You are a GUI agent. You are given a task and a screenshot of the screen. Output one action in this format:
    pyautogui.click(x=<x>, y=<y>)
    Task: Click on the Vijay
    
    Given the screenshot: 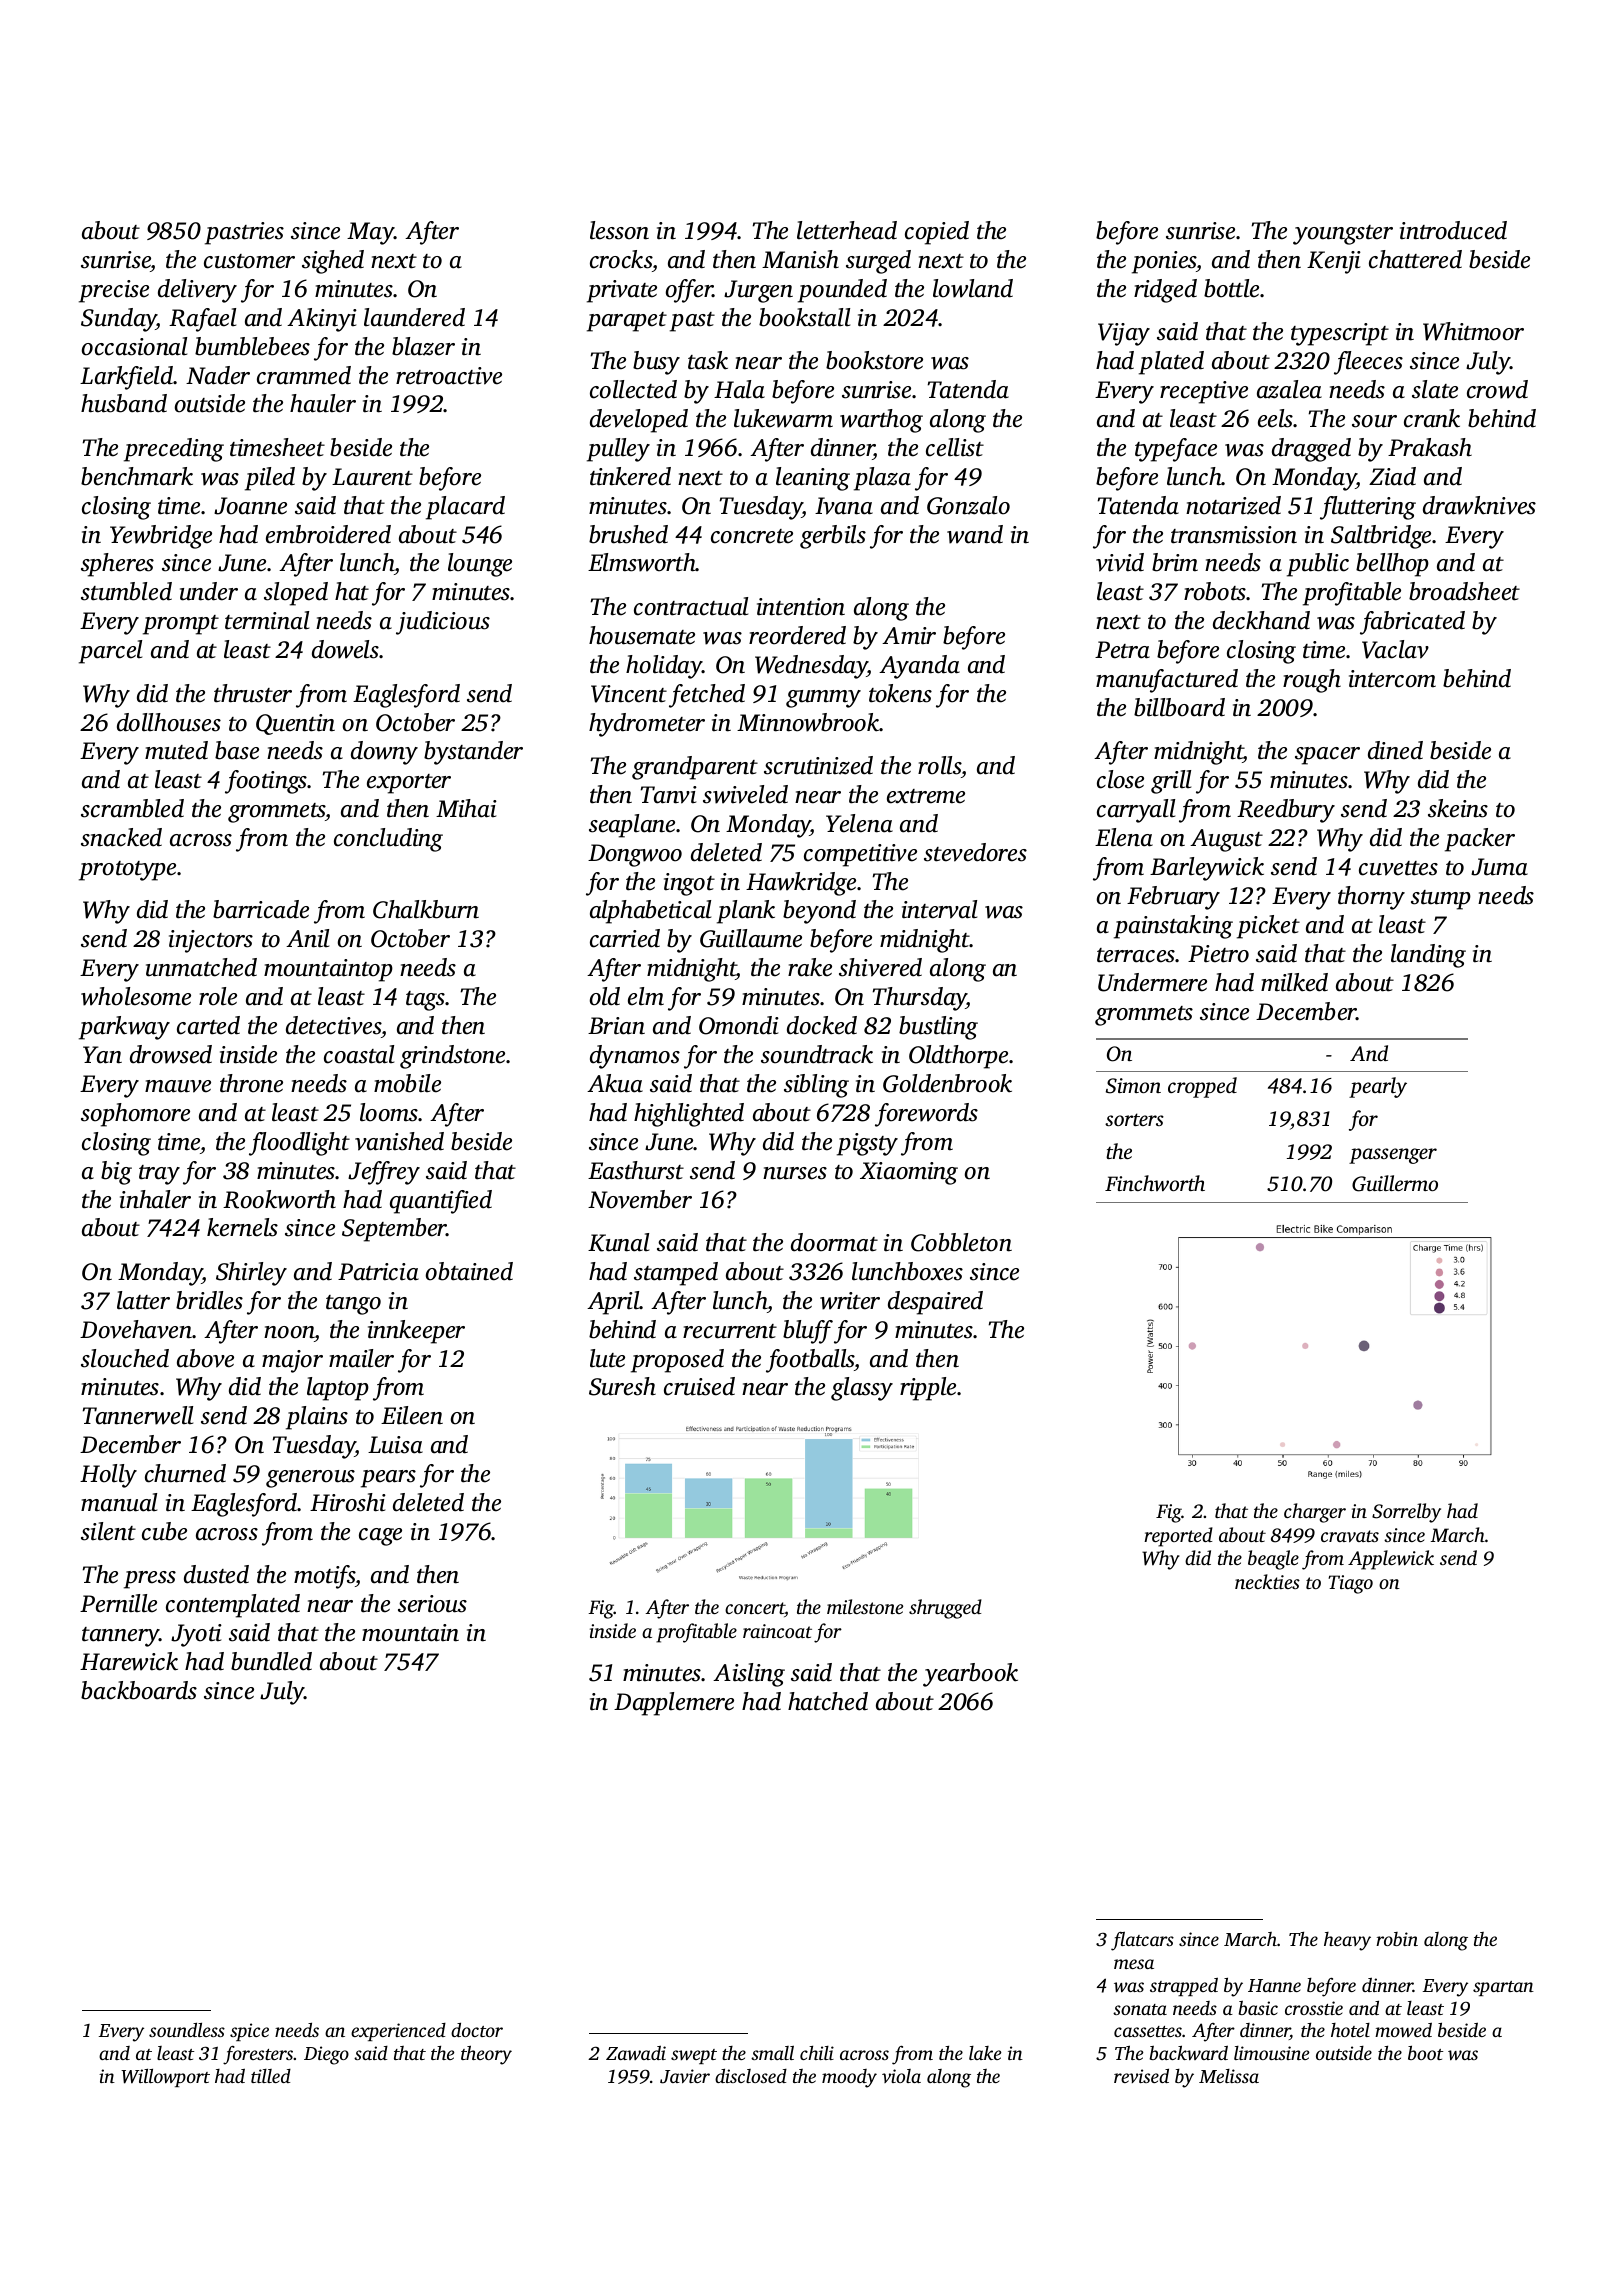 What is the action you would take?
    pyautogui.click(x=1124, y=334)
